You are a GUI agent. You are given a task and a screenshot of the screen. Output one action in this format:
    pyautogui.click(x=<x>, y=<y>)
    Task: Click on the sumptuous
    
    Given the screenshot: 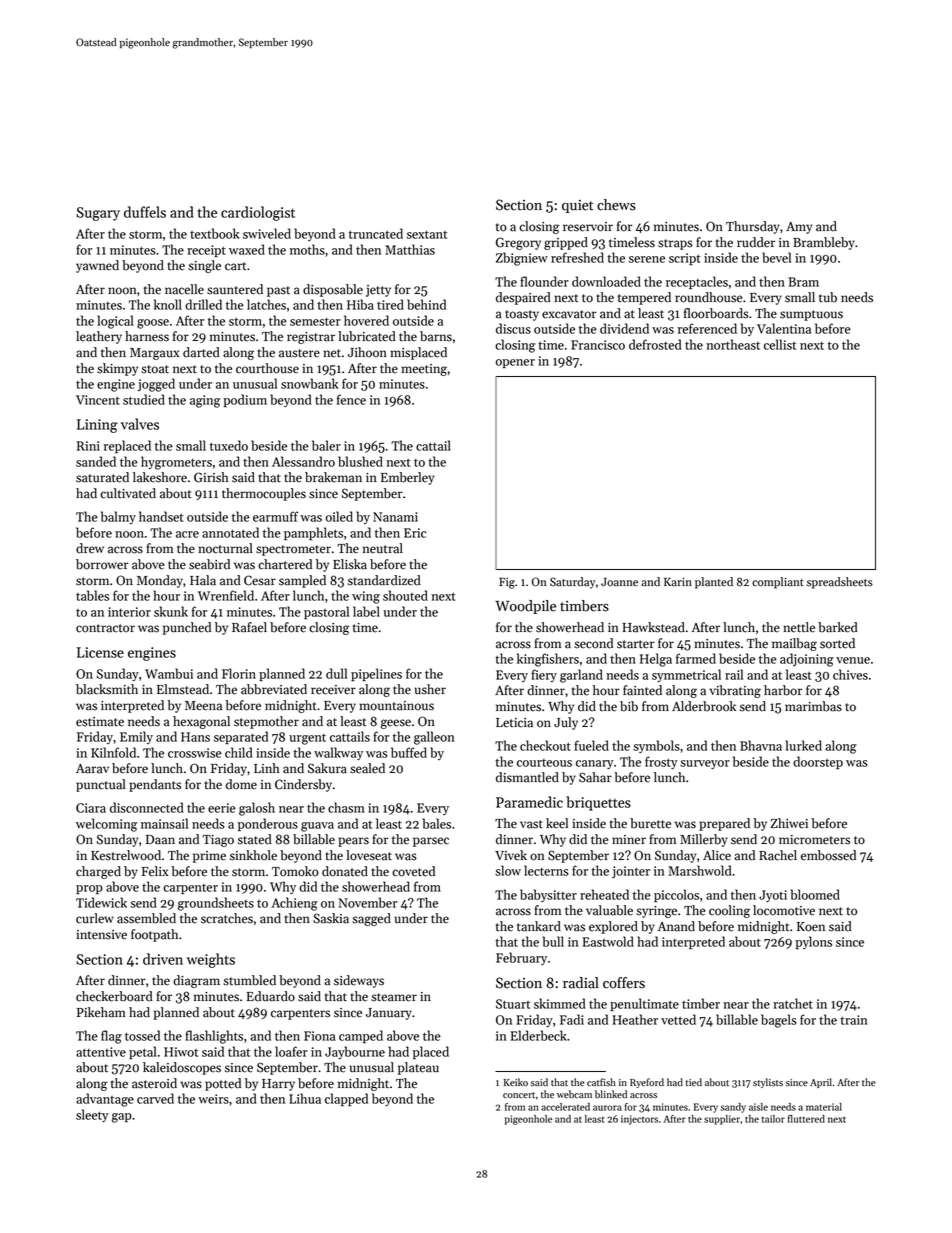 What is the action you would take?
    pyautogui.click(x=811, y=315)
